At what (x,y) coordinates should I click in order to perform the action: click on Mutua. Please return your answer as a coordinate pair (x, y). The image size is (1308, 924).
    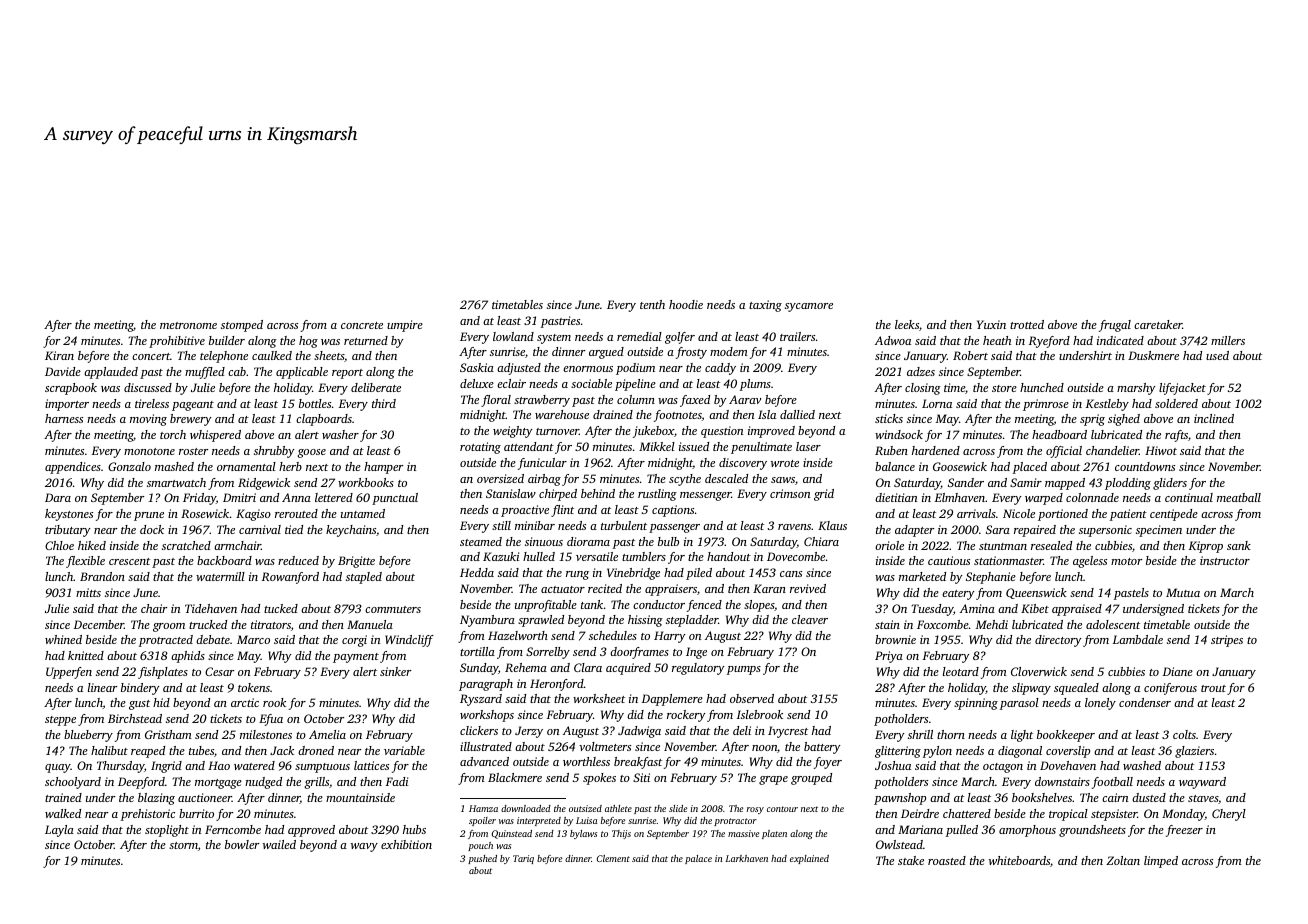
    Looking at the image, I should click on (1183, 592).
